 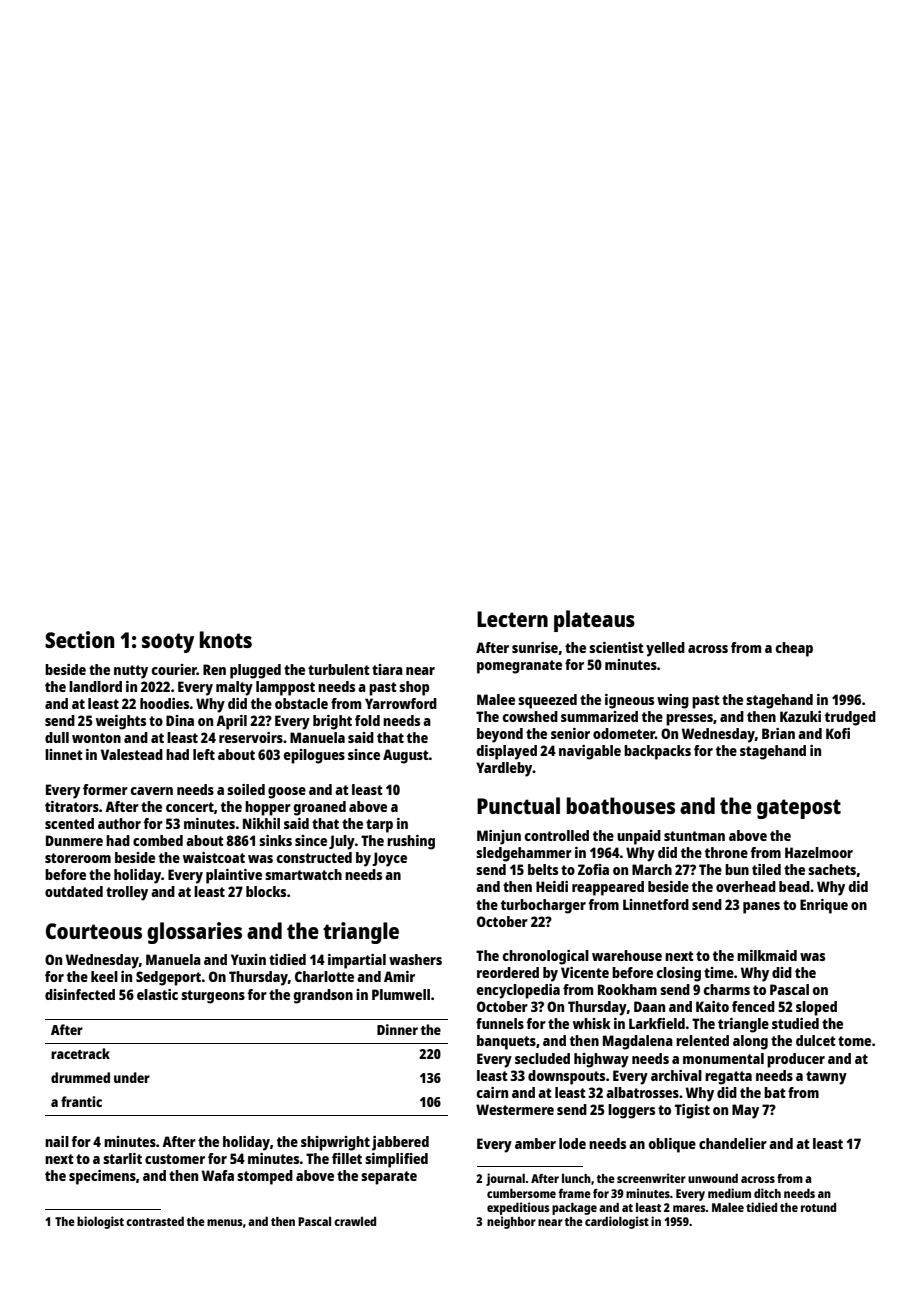 I want to click on chandelier, so click(x=733, y=1143).
